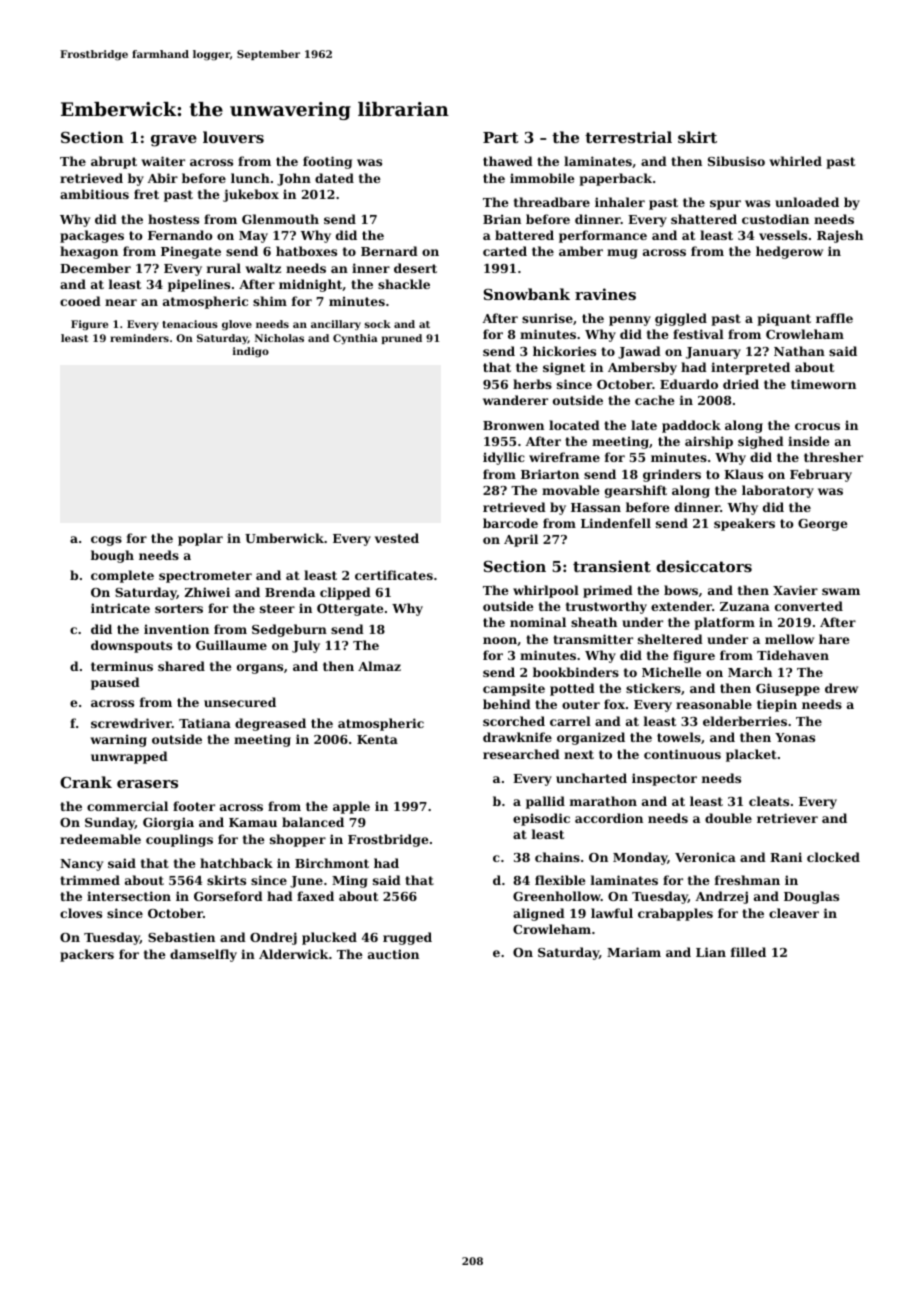 The width and height of the screenshot is (924, 1308). What do you see at coordinates (87, 955) in the screenshot?
I see `packers` at bounding box center [87, 955].
